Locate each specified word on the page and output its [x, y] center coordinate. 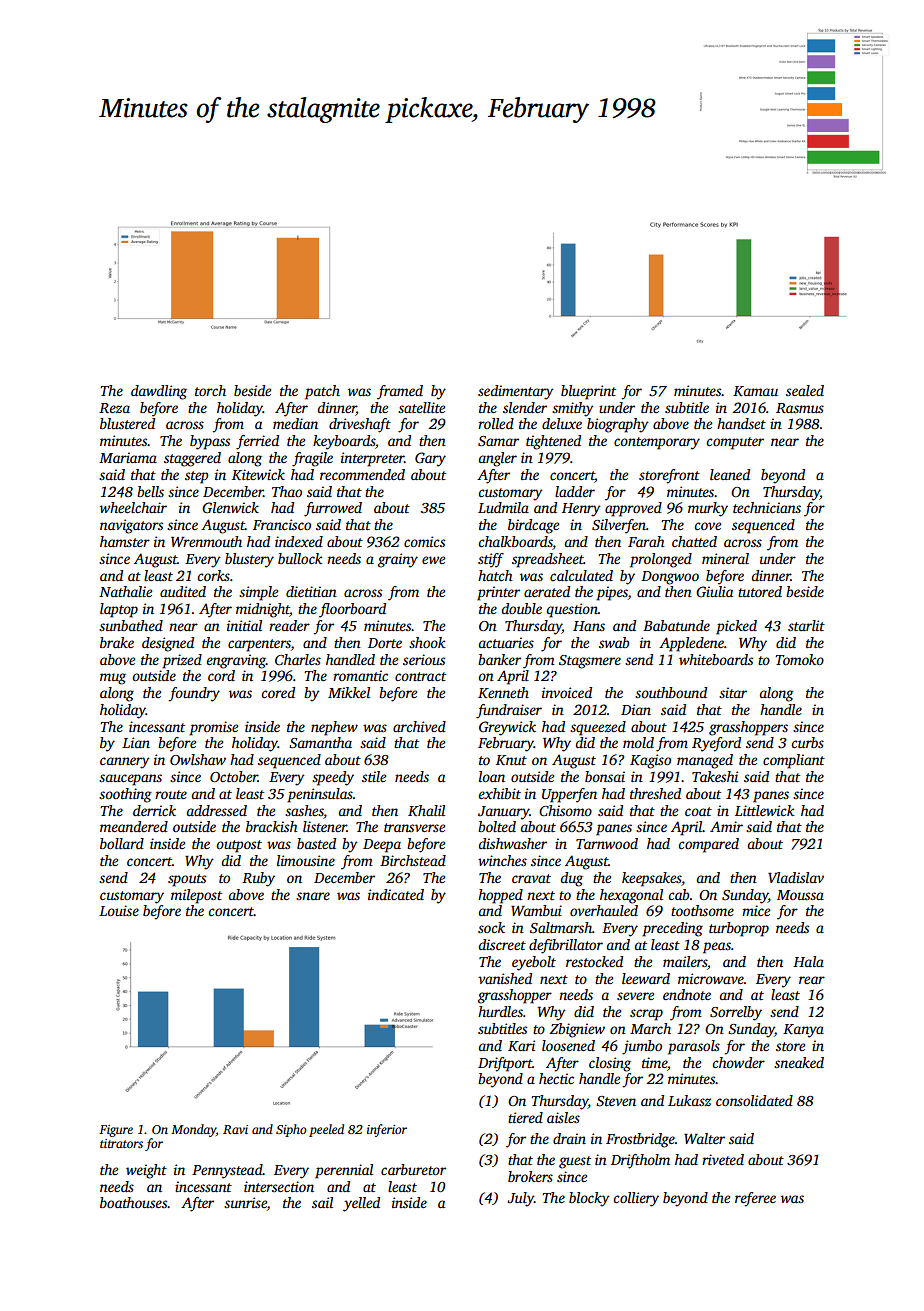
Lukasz [689, 1100]
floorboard [352, 610]
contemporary [657, 443]
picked [736, 627]
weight [146, 1171]
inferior [387, 1130]
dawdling [159, 392]
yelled [361, 1204]
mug [113, 679]
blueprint [588, 392]
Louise [119, 910]
